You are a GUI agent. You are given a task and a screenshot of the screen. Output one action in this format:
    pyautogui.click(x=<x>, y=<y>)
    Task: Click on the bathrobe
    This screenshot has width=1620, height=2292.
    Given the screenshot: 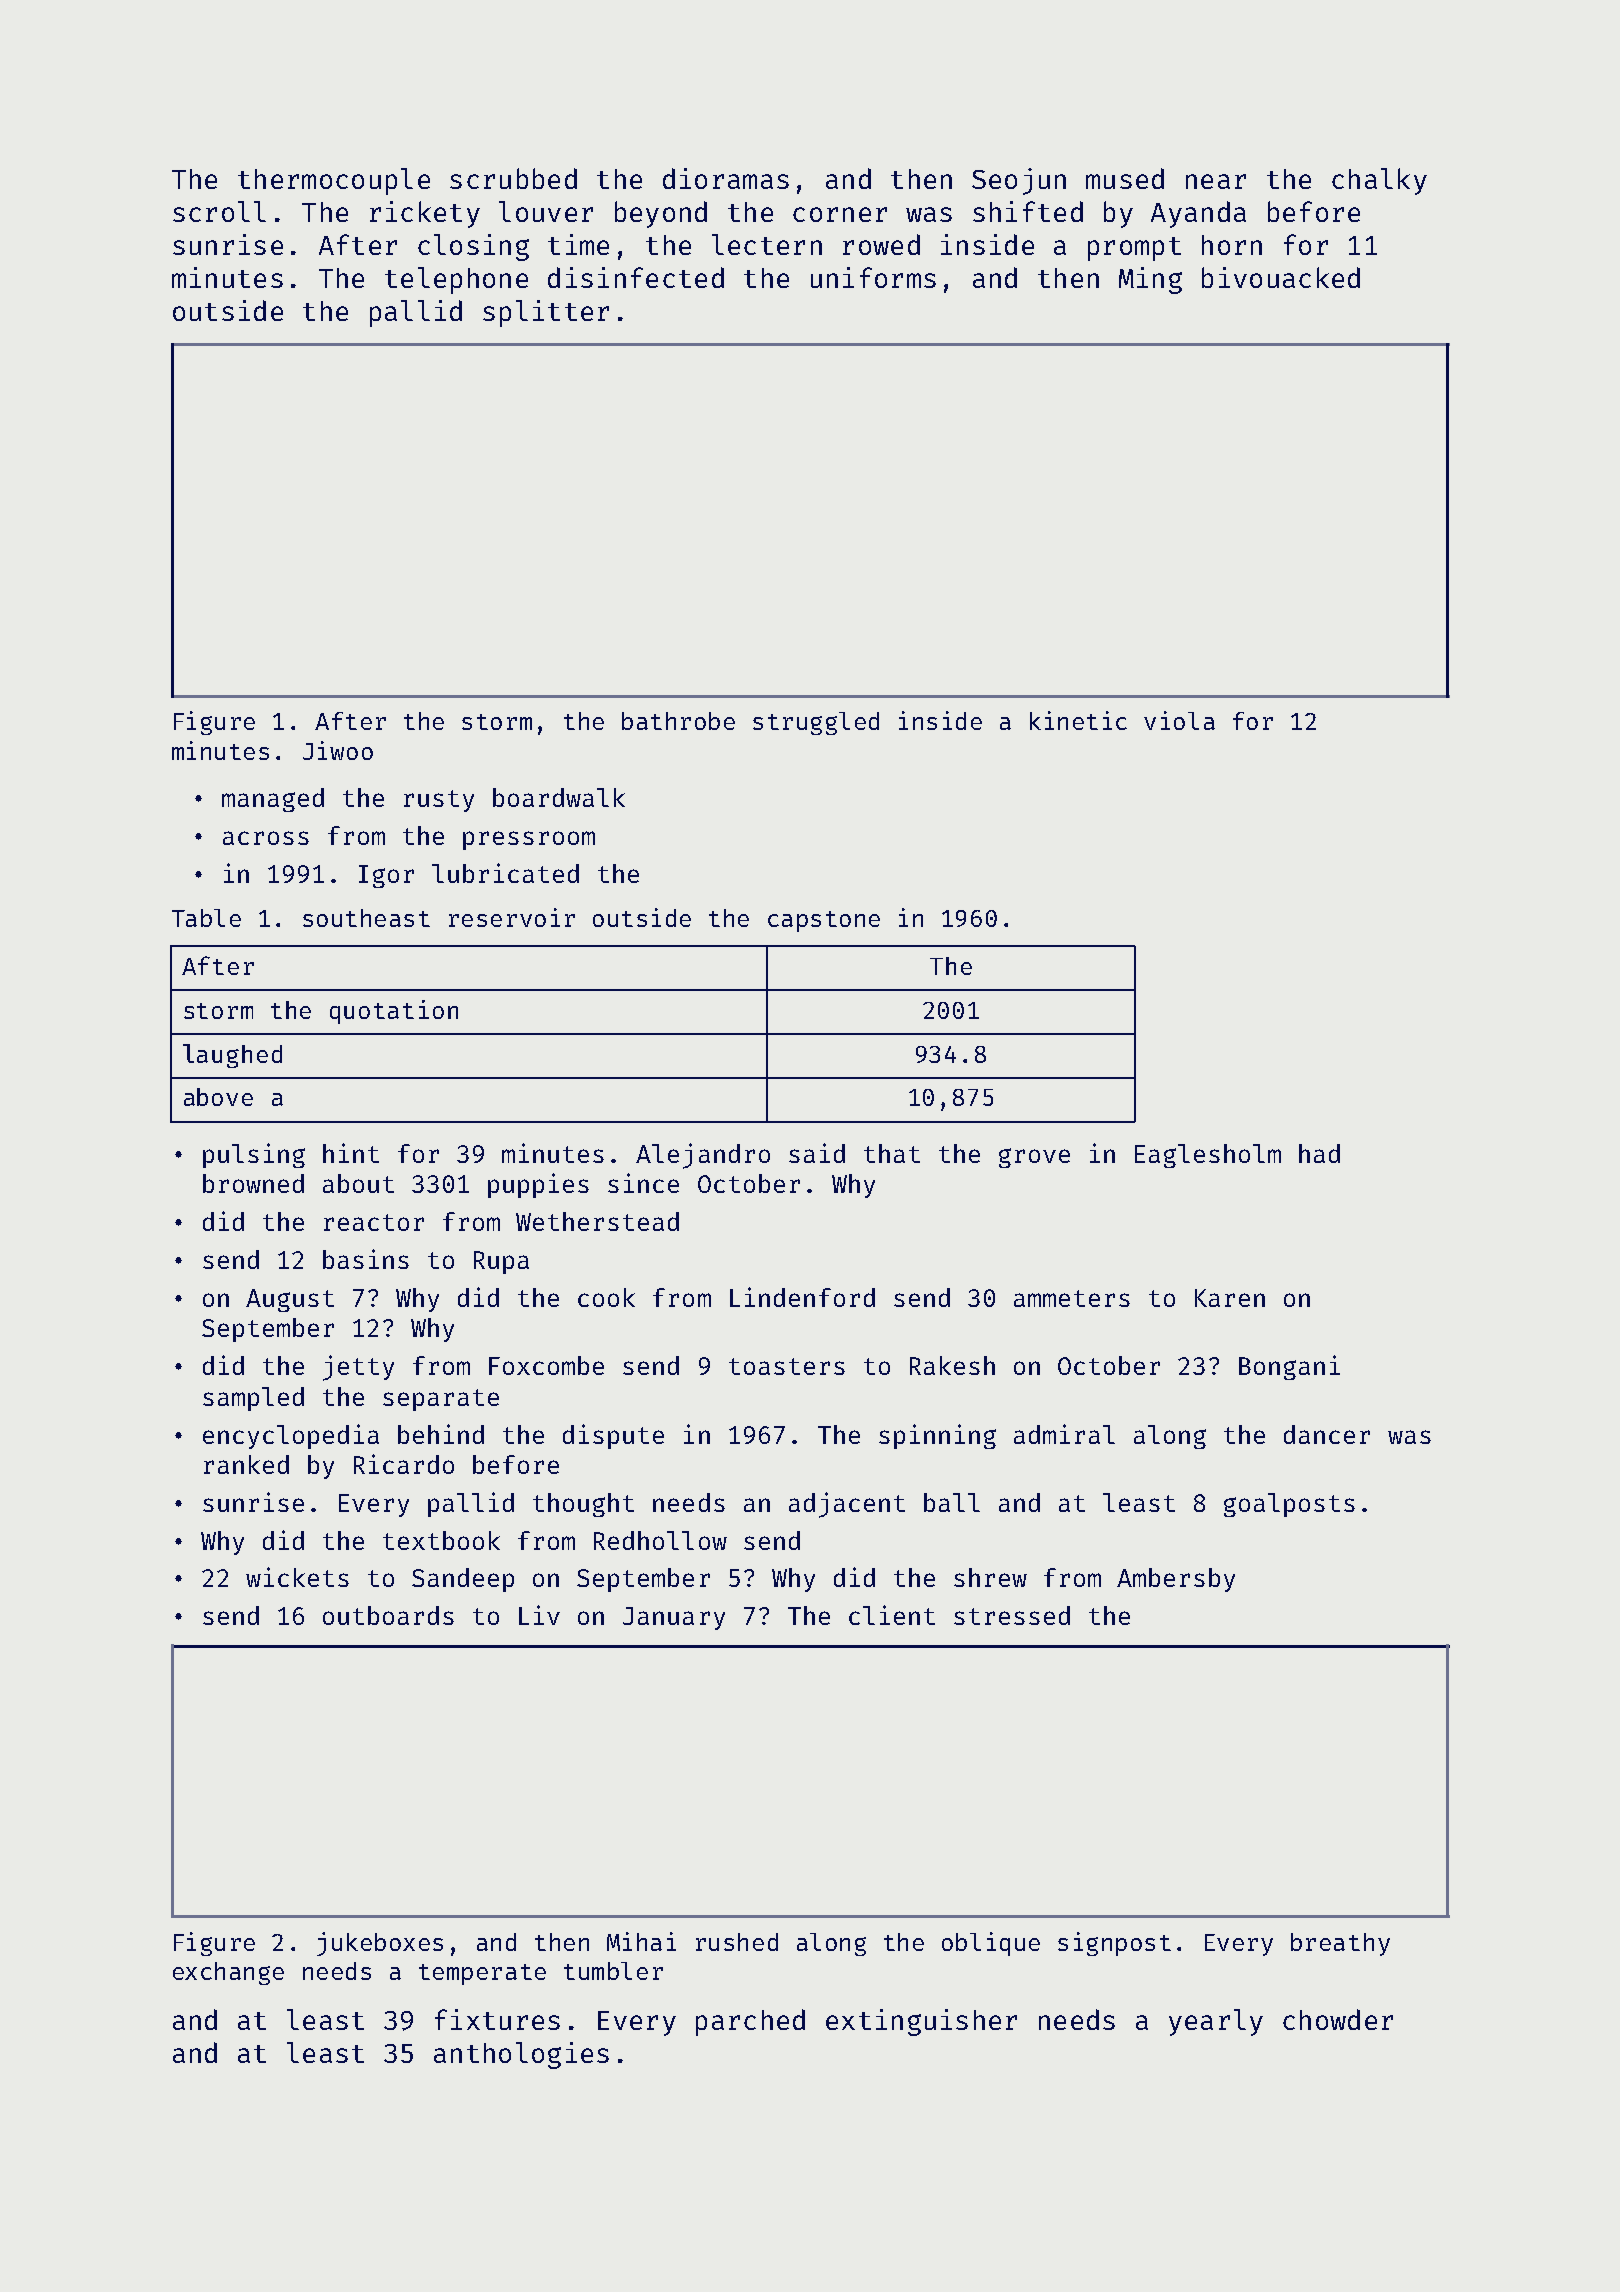 What is the action you would take?
    pyautogui.click(x=678, y=721)
